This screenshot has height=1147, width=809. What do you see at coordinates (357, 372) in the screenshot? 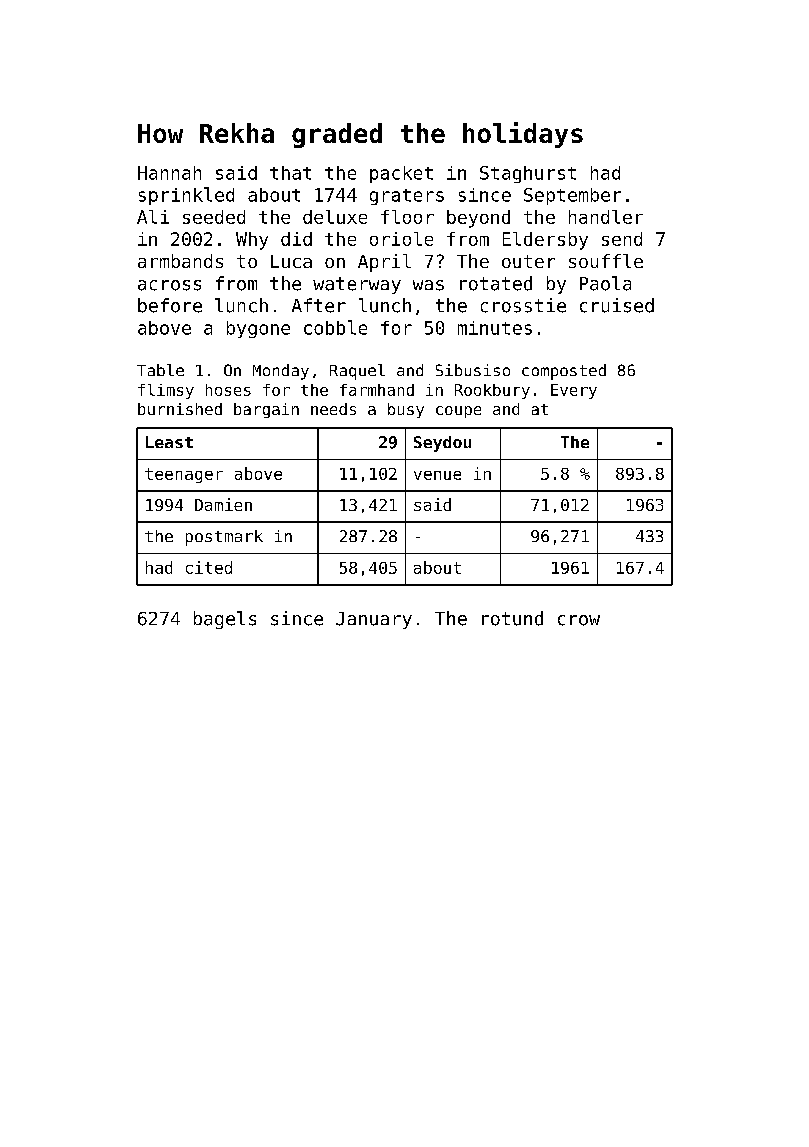
I see `Raquel` at bounding box center [357, 372].
